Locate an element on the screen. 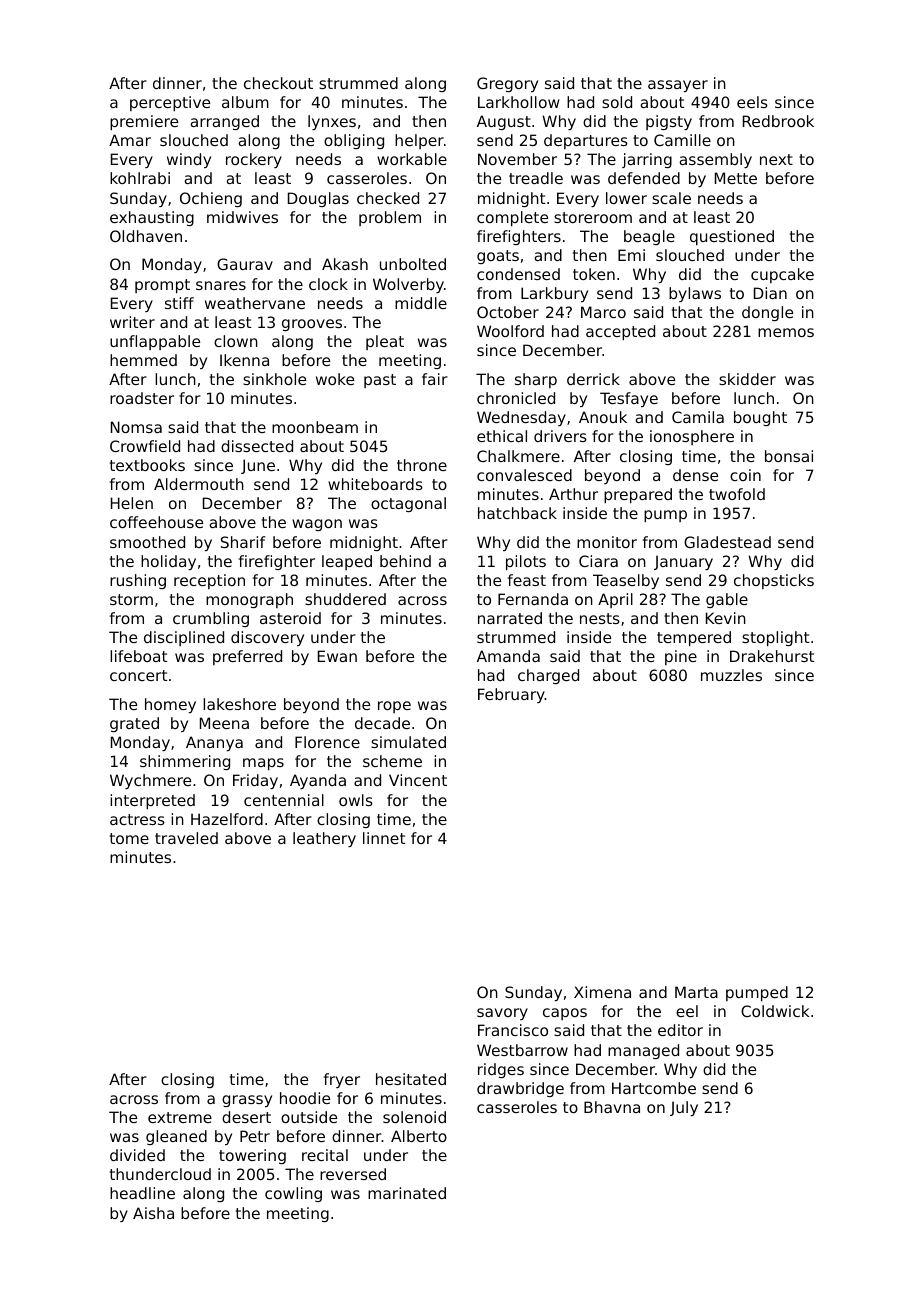 This screenshot has width=924, height=1308. cupcake is located at coordinates (782, 275).
